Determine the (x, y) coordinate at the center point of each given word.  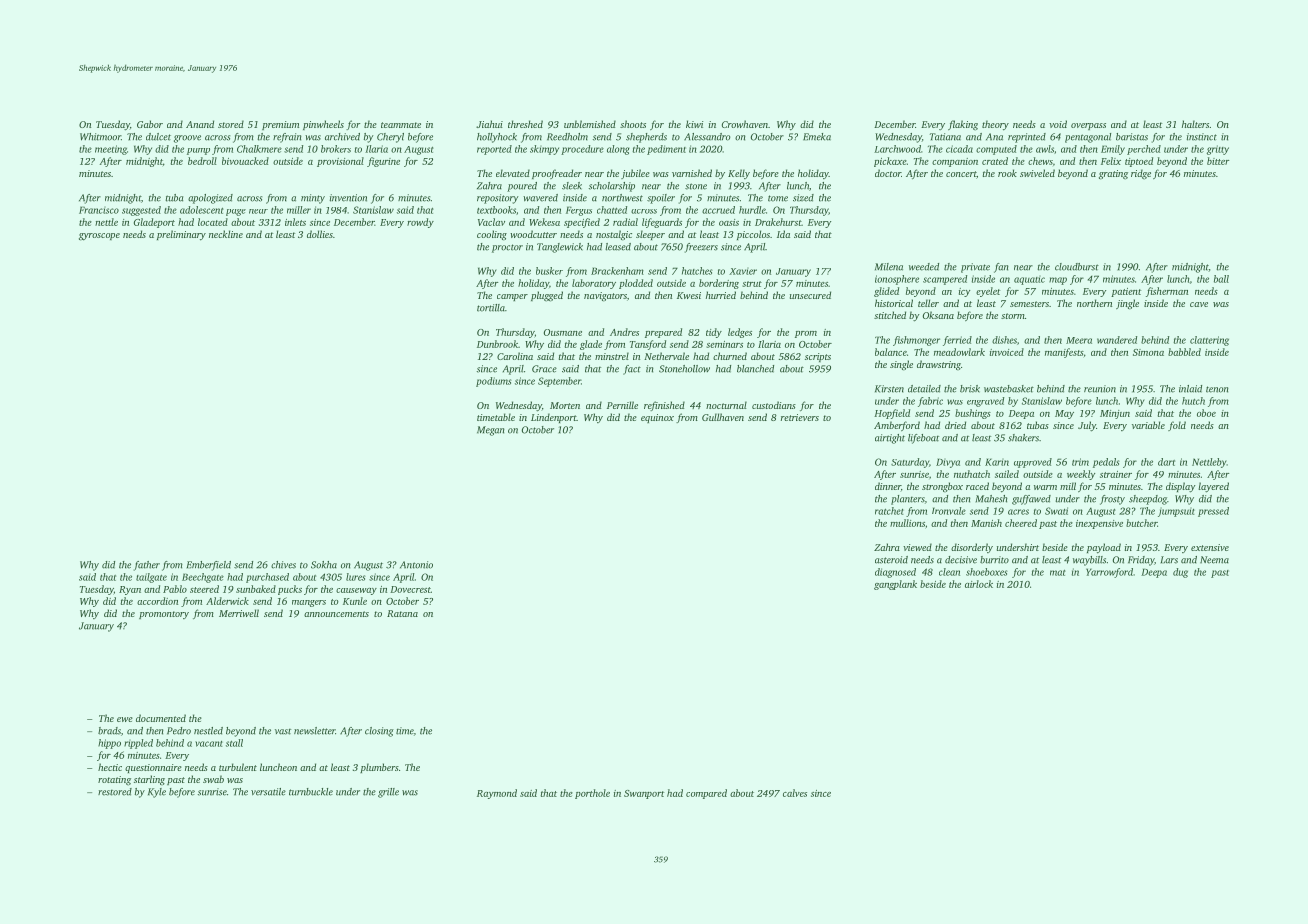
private (975, 268)
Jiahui (489, 124)
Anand (200, 124)
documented (161, 718)
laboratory (594, 284)
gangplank (895, 585)
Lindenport (554, 418)
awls (1045, 149)
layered (1213, 487)
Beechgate (203, 578)
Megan (491, 431)
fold (1177, 426)
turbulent (238, 767)
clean (949, 572)
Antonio (416, 565)
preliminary (181, 235)
